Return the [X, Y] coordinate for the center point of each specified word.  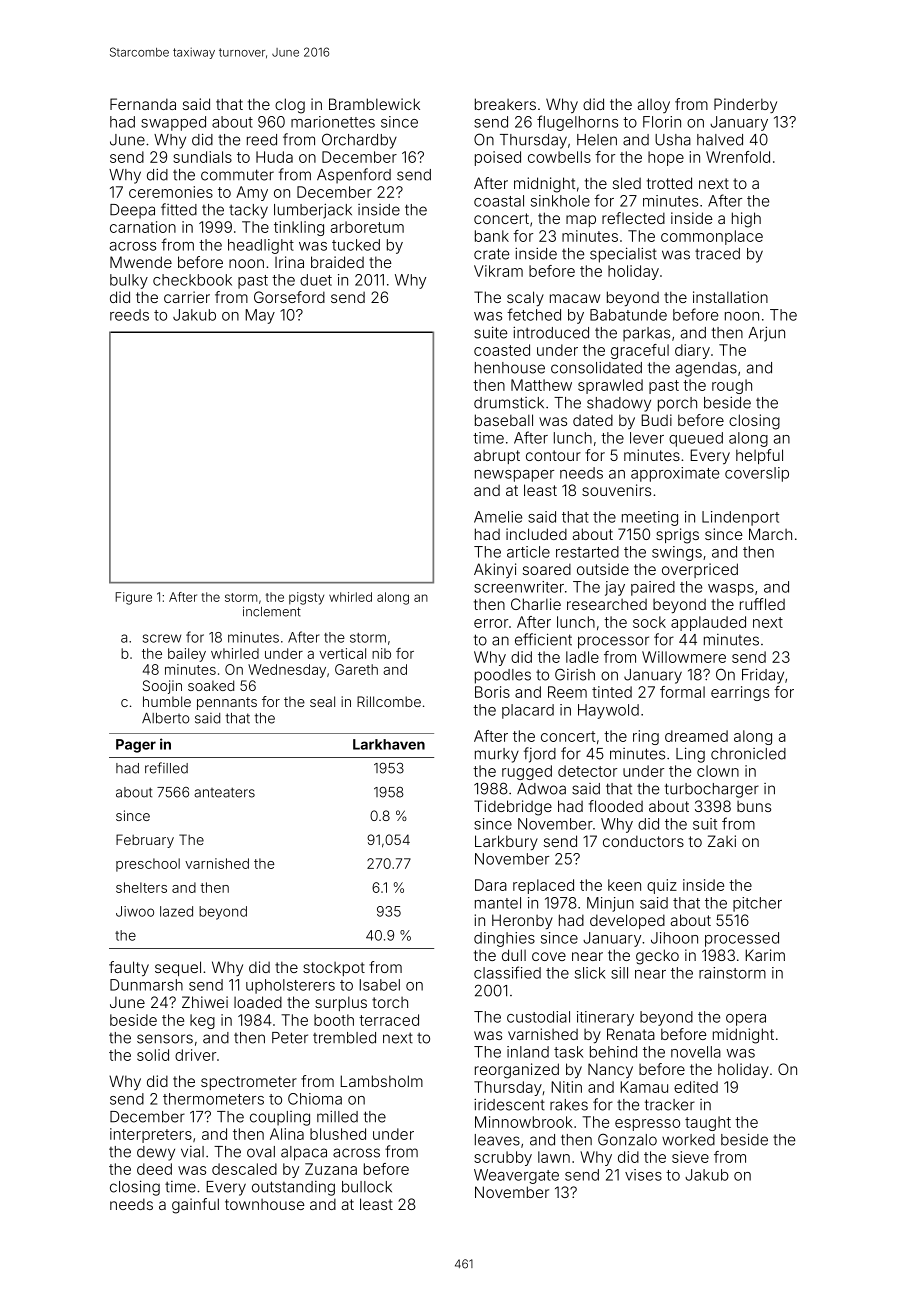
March [770, 534]
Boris [492, 692]
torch [390, 1002]
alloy [654, 105]
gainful [195, 1206]
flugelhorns [577, 123]
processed [742, 939]
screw [162, 638]
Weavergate [516, 1176]
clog [290, 106]
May [260, 316]
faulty [129, 968]
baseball [504, 420]
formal [682, 692]
